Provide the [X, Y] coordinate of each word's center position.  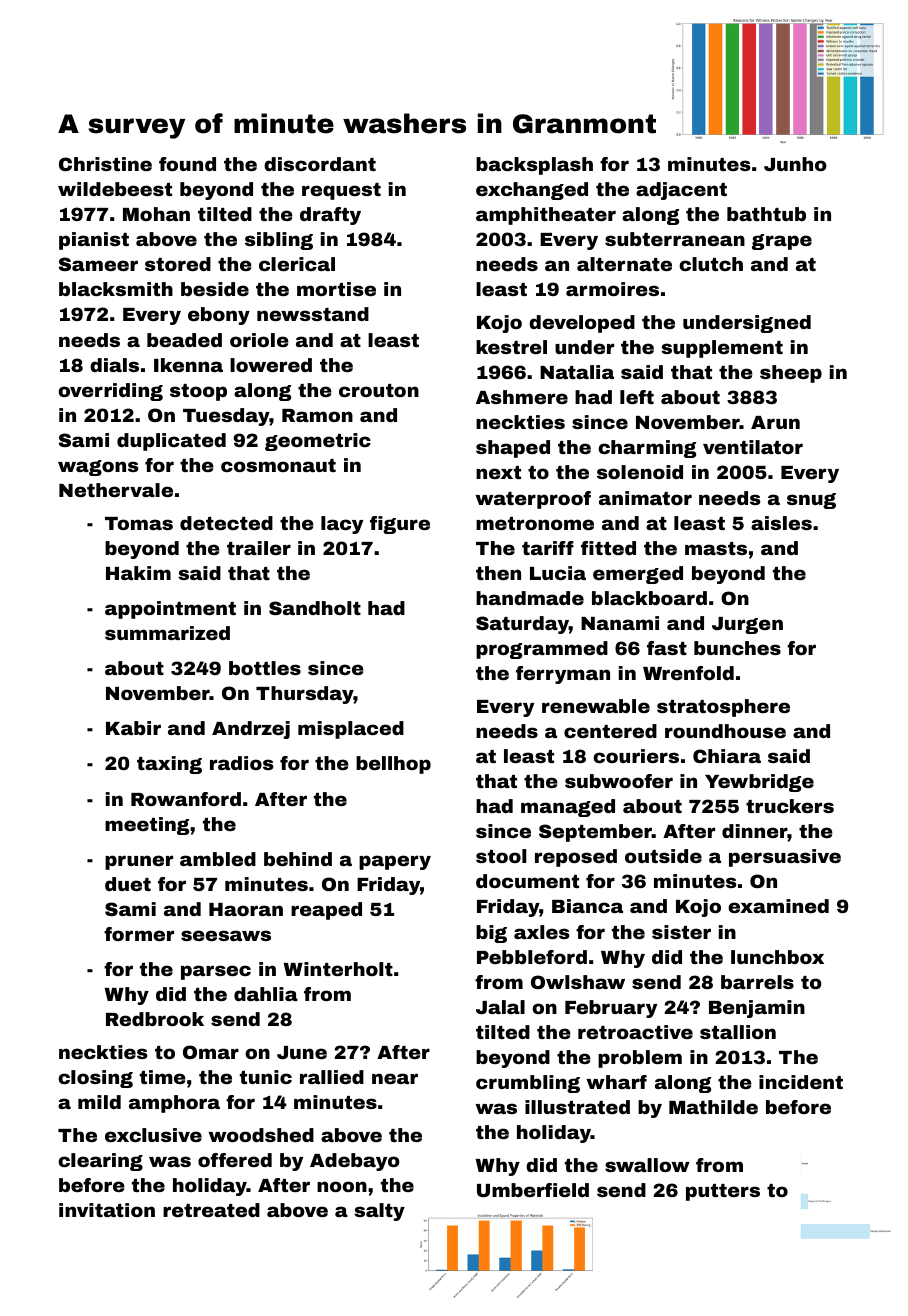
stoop [198, 392]
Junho [795, 164]
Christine [105, 164]
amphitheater [546, 216]
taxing [169, 765]
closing [95, 1079]
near [395, 1078]
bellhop [393, 765]
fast [667, 648]
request [341, 191]
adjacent [681, 191]
